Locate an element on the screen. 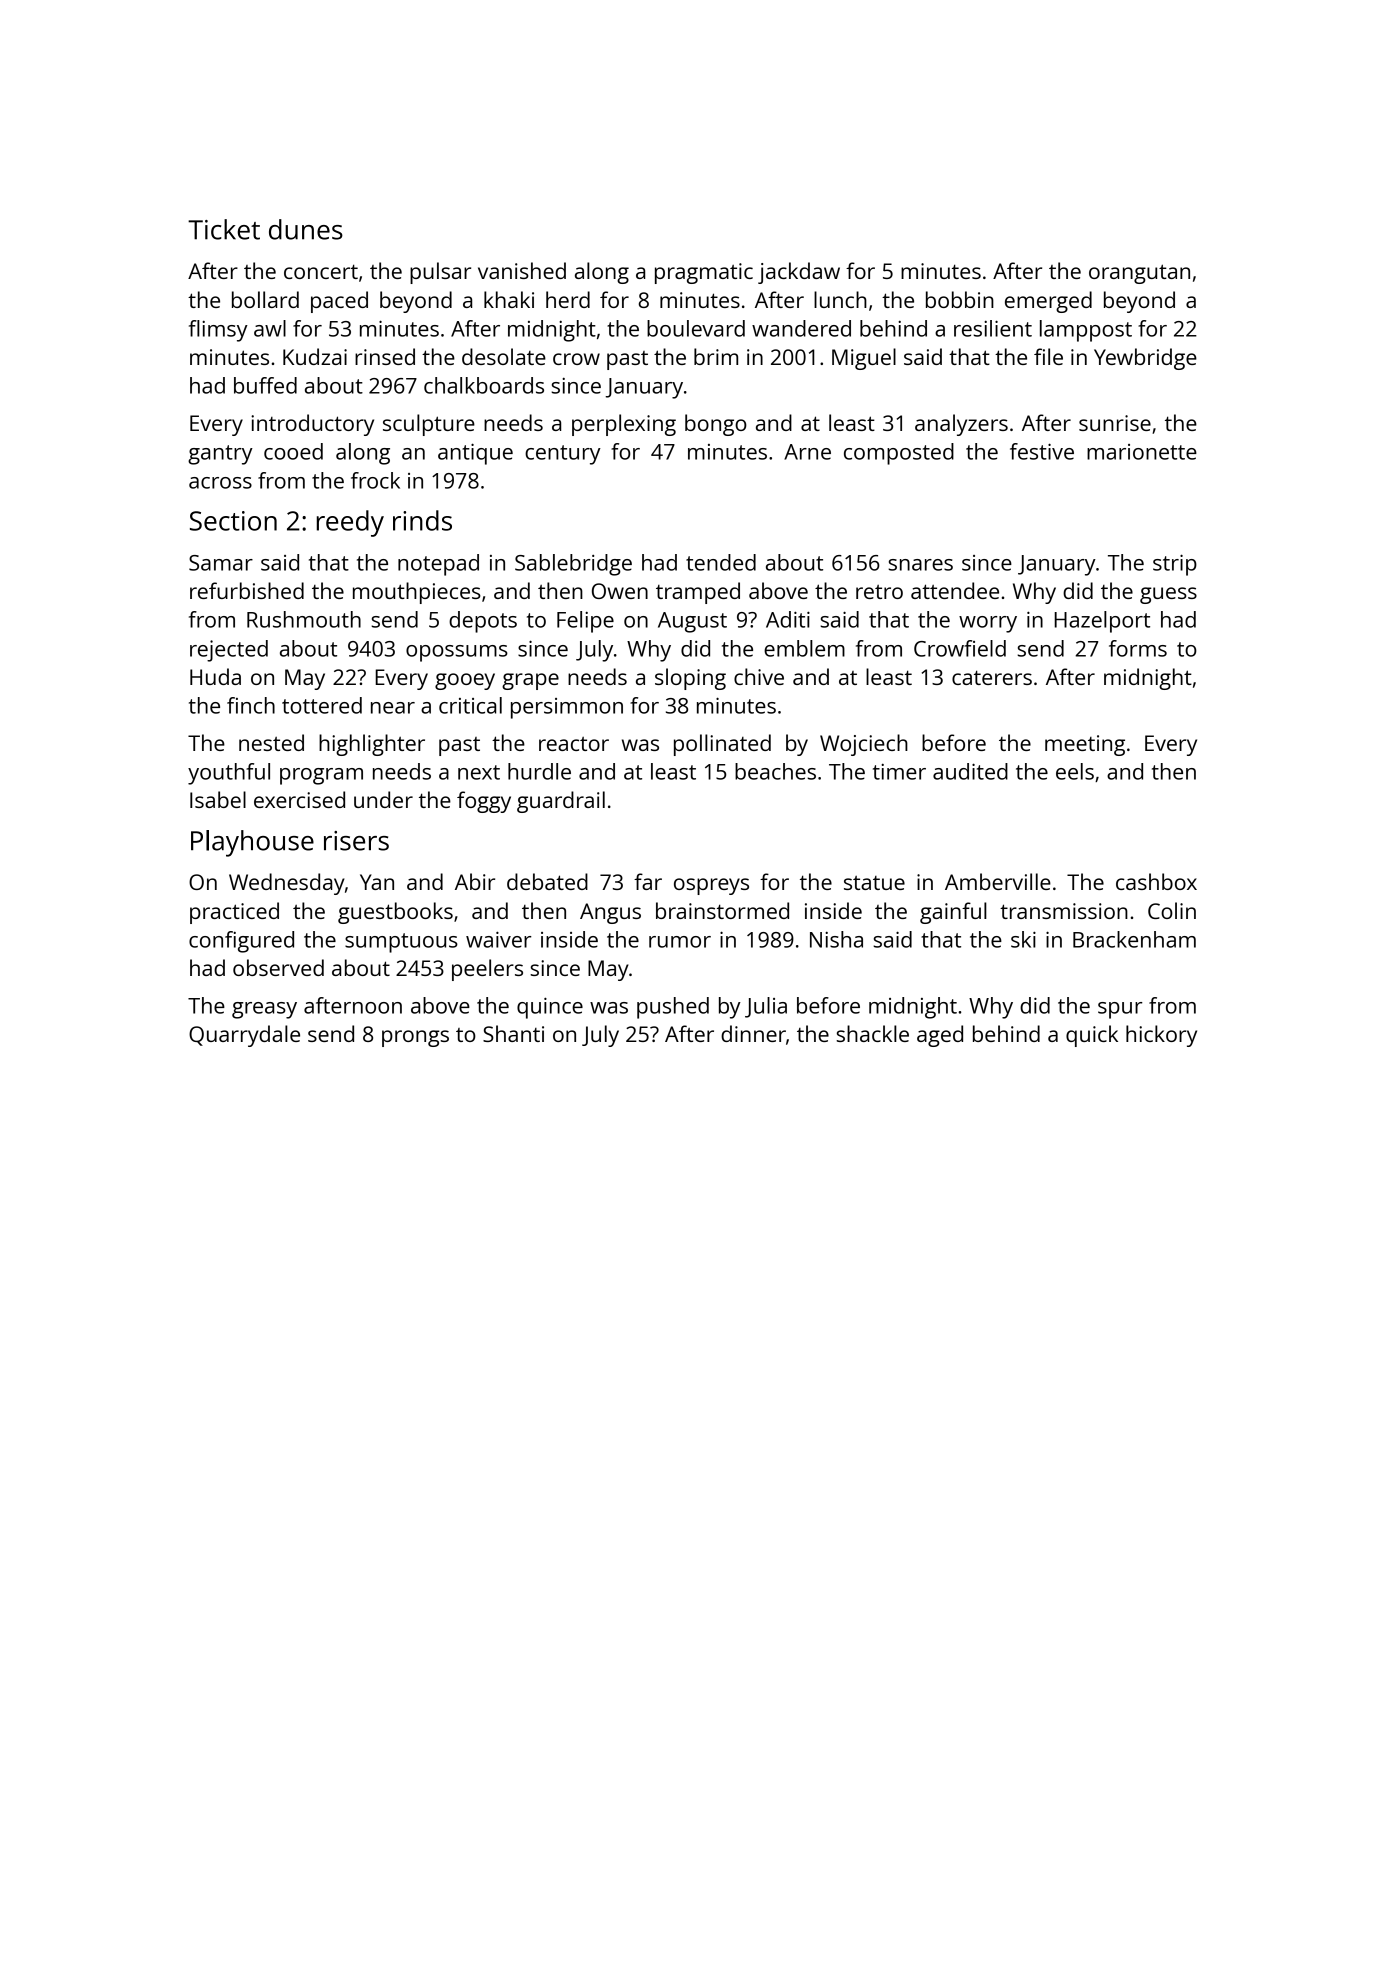 Image resolution: width=1386 pixels, height=1969 pixels. aged is located at coordinates (940, 1036).
